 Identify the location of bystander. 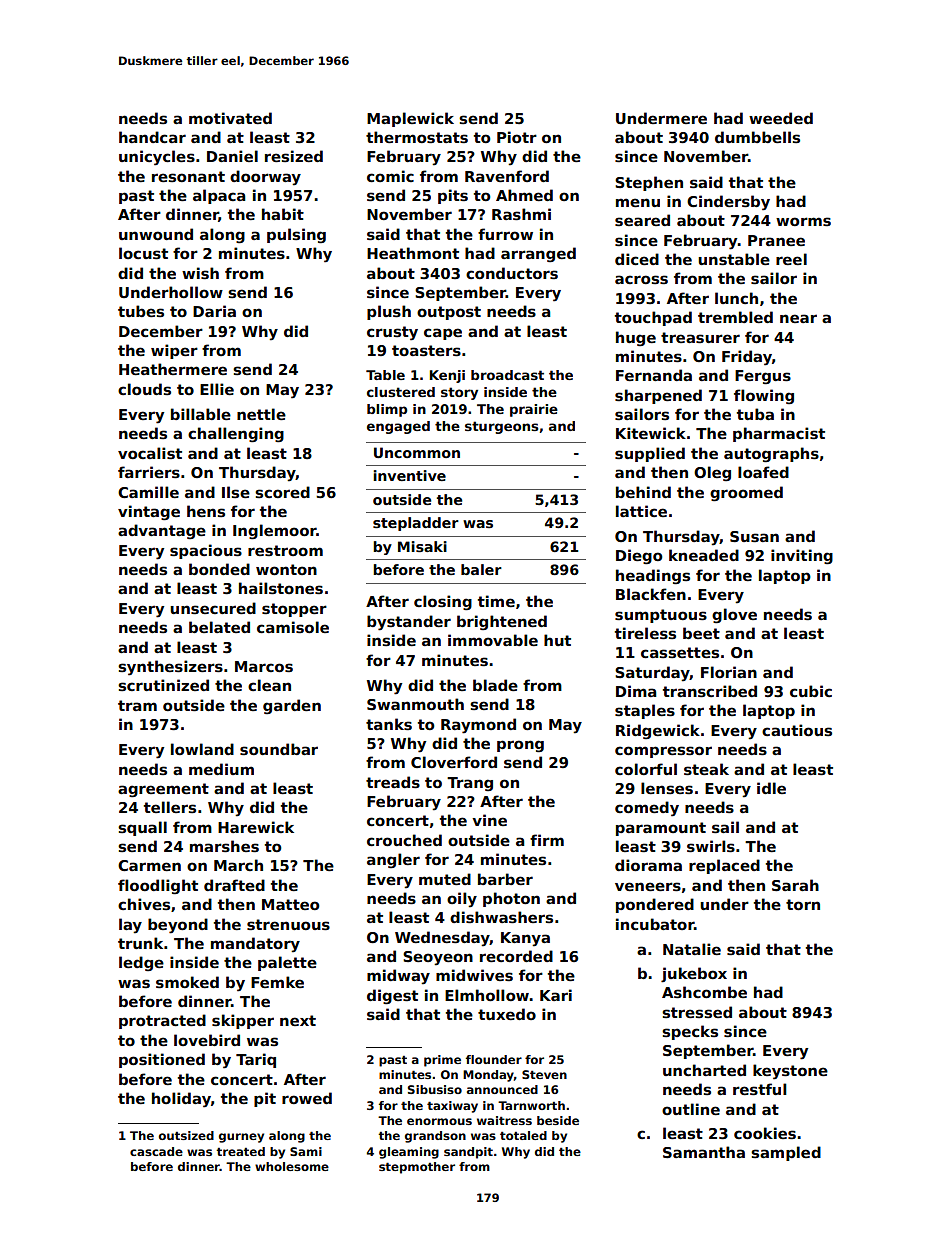
(409, 623).
